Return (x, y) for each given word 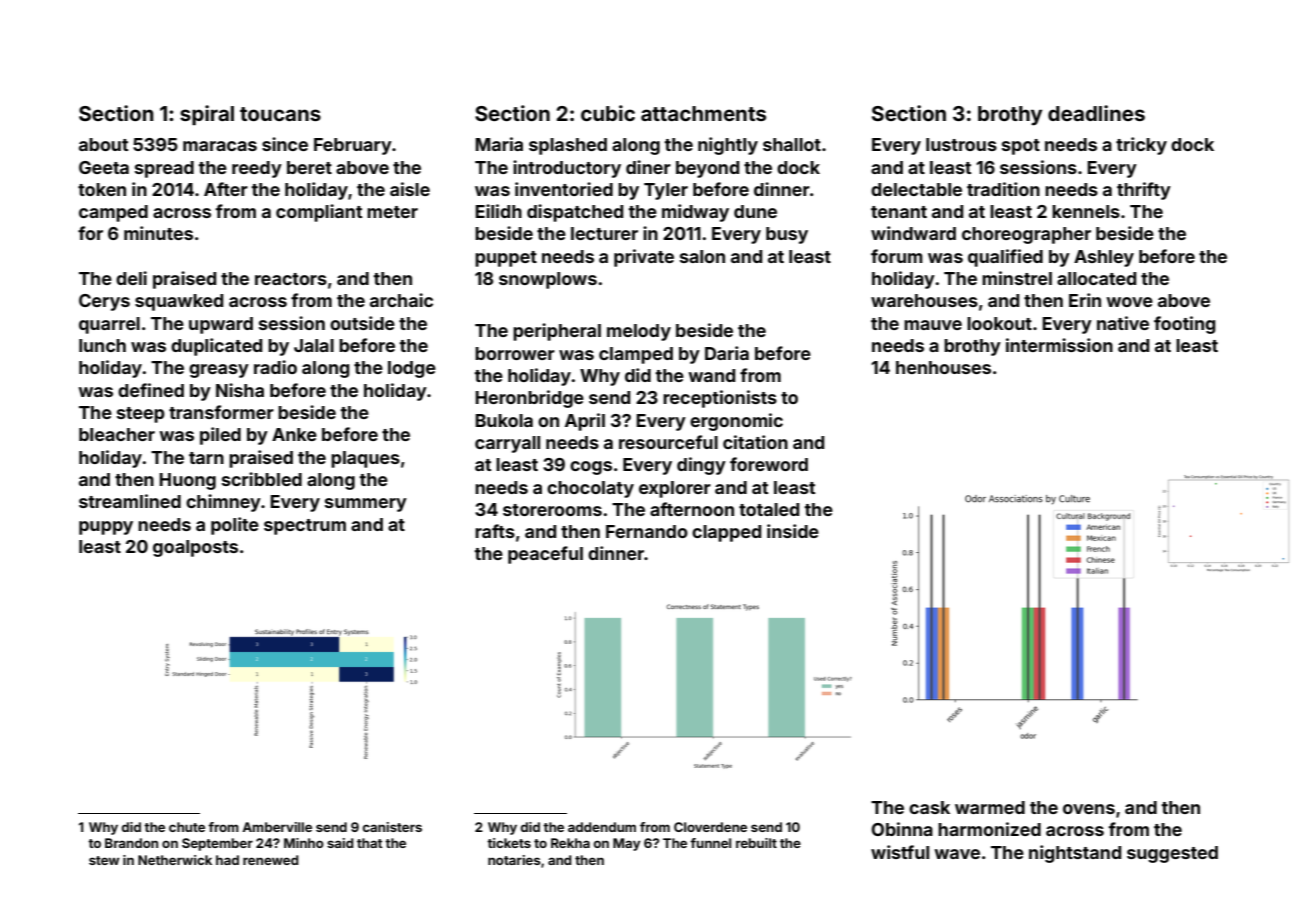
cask (929, 807)
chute (187, 827)
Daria (727, 353)
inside (793, 531)
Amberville (277, 827)
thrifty (1144, 191)
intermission (1059, 345)
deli (131, 278)
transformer (221, 412)
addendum (602, 827)
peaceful (545, 555)
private (644, 258)
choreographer (1026, 235)
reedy (257, 169)
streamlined (130, 501)
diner (648, 167)
